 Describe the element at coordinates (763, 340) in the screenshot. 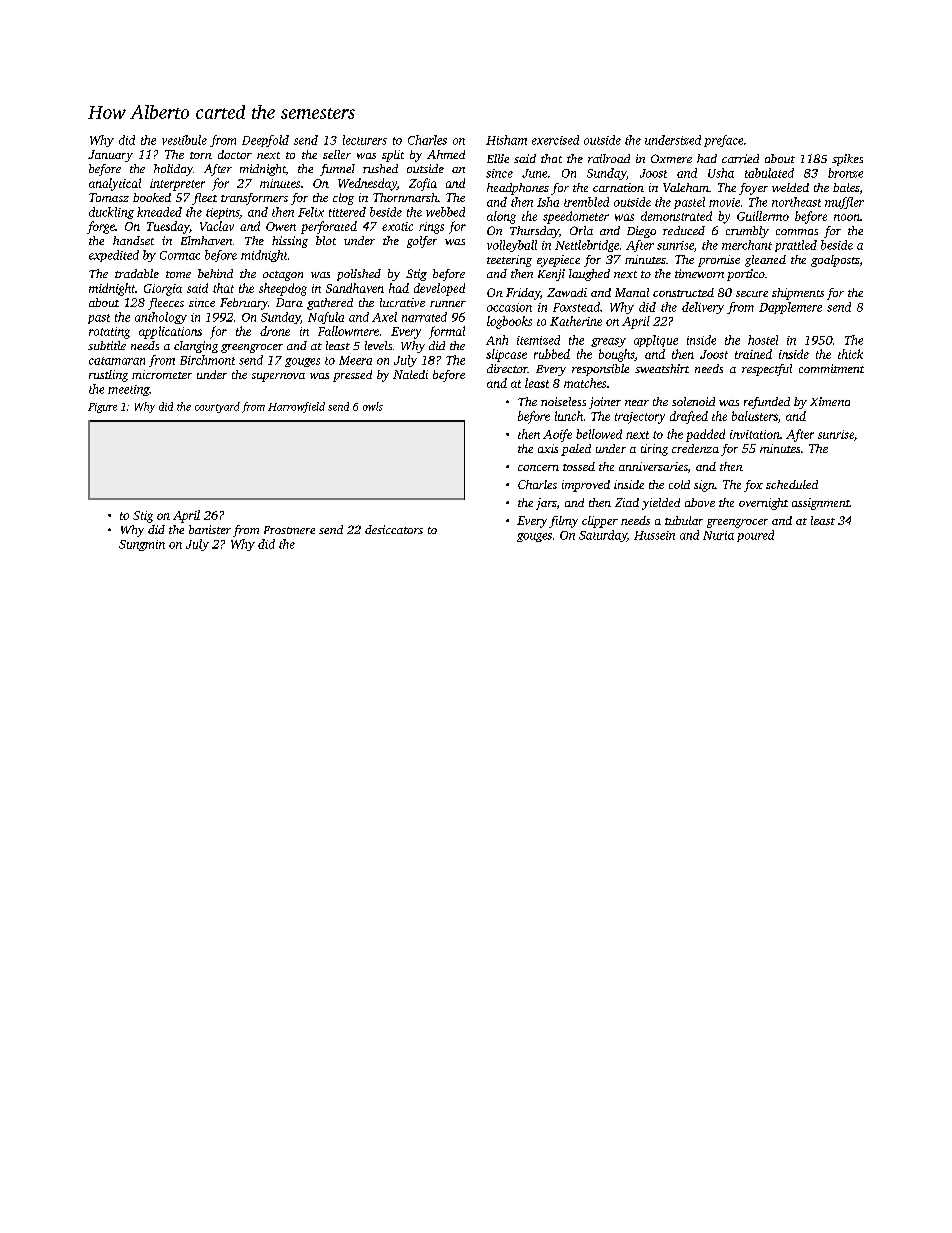

I see `hostel` at that location.
